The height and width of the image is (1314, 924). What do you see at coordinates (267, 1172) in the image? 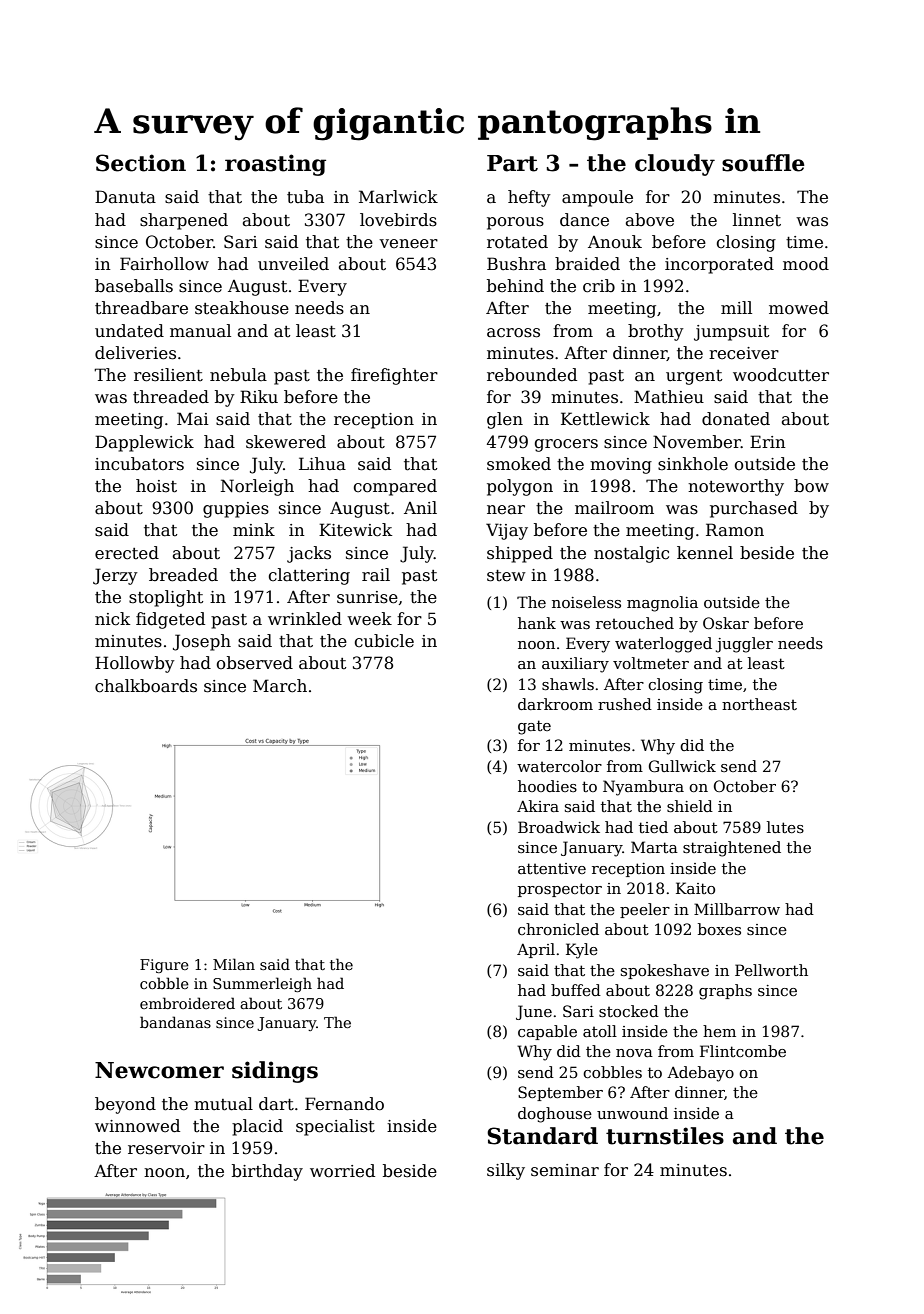
I see `birthday` at bounding box center [267, 1172].
